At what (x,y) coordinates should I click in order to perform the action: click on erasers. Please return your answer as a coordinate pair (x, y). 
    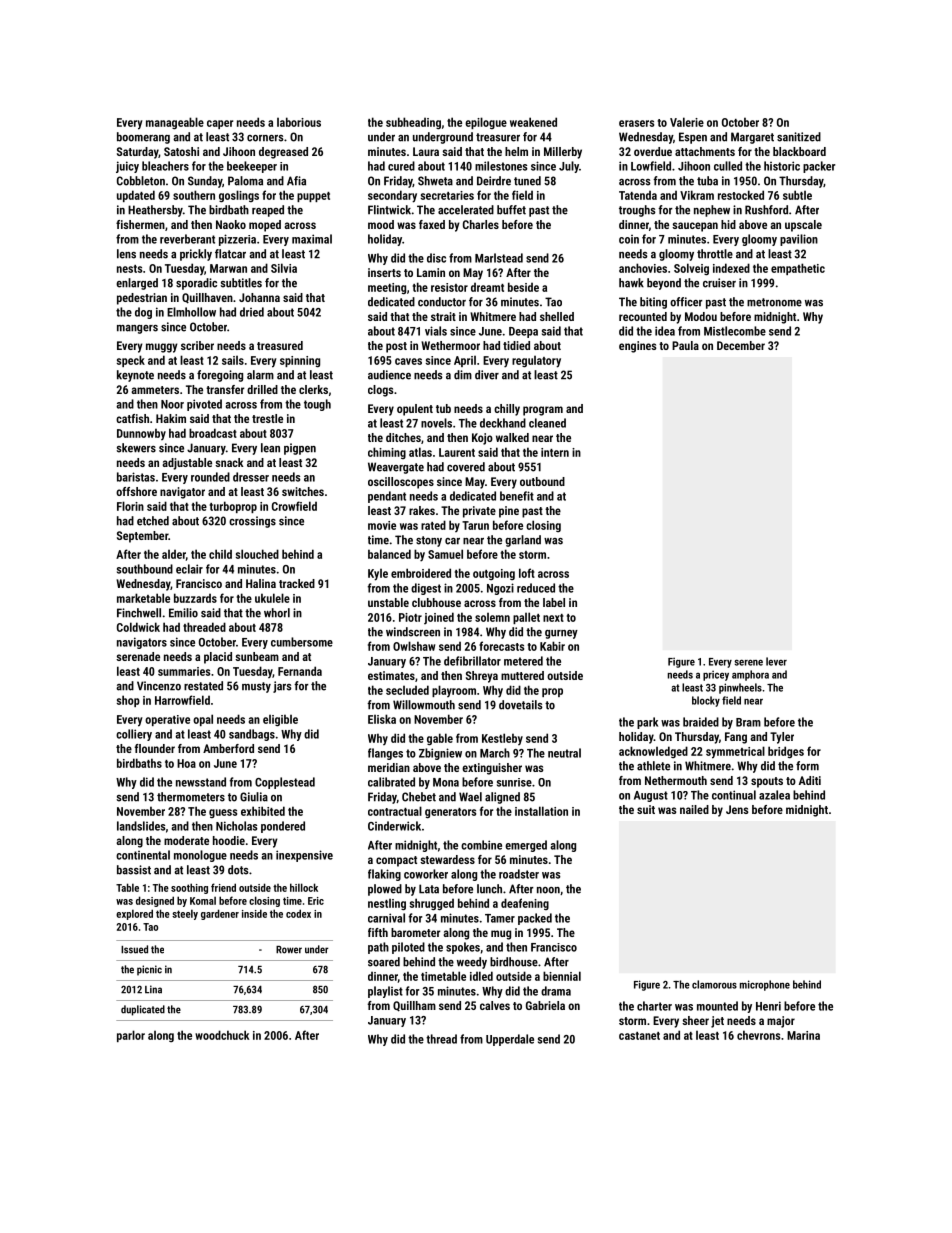
    Looking at the image, I should click on (636, 123).
